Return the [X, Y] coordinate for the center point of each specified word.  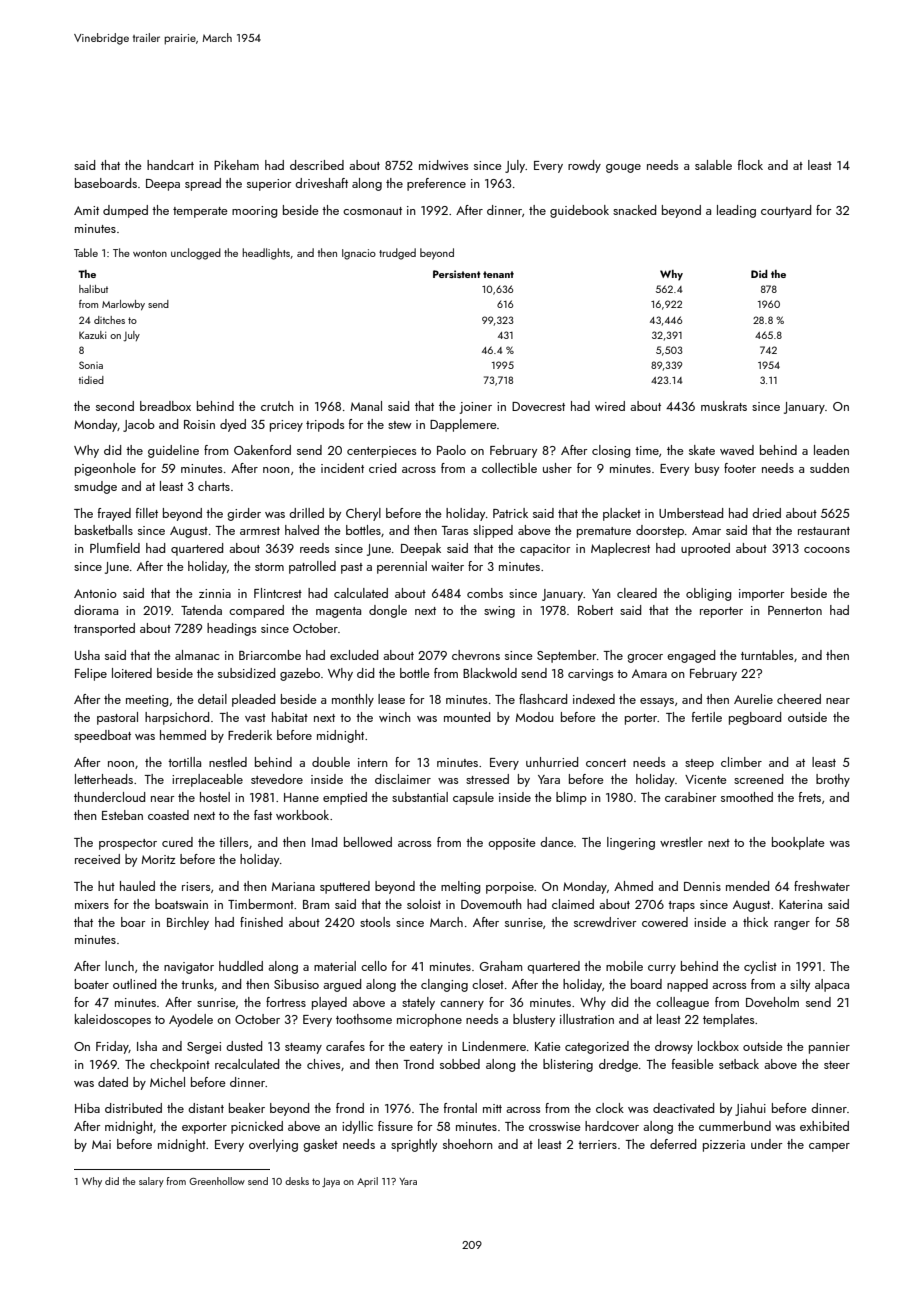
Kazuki [92, 335]
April [367, 1182]
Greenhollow [217, 1181]
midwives [443, 165]
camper [829, 1147]
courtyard [786, 211]
